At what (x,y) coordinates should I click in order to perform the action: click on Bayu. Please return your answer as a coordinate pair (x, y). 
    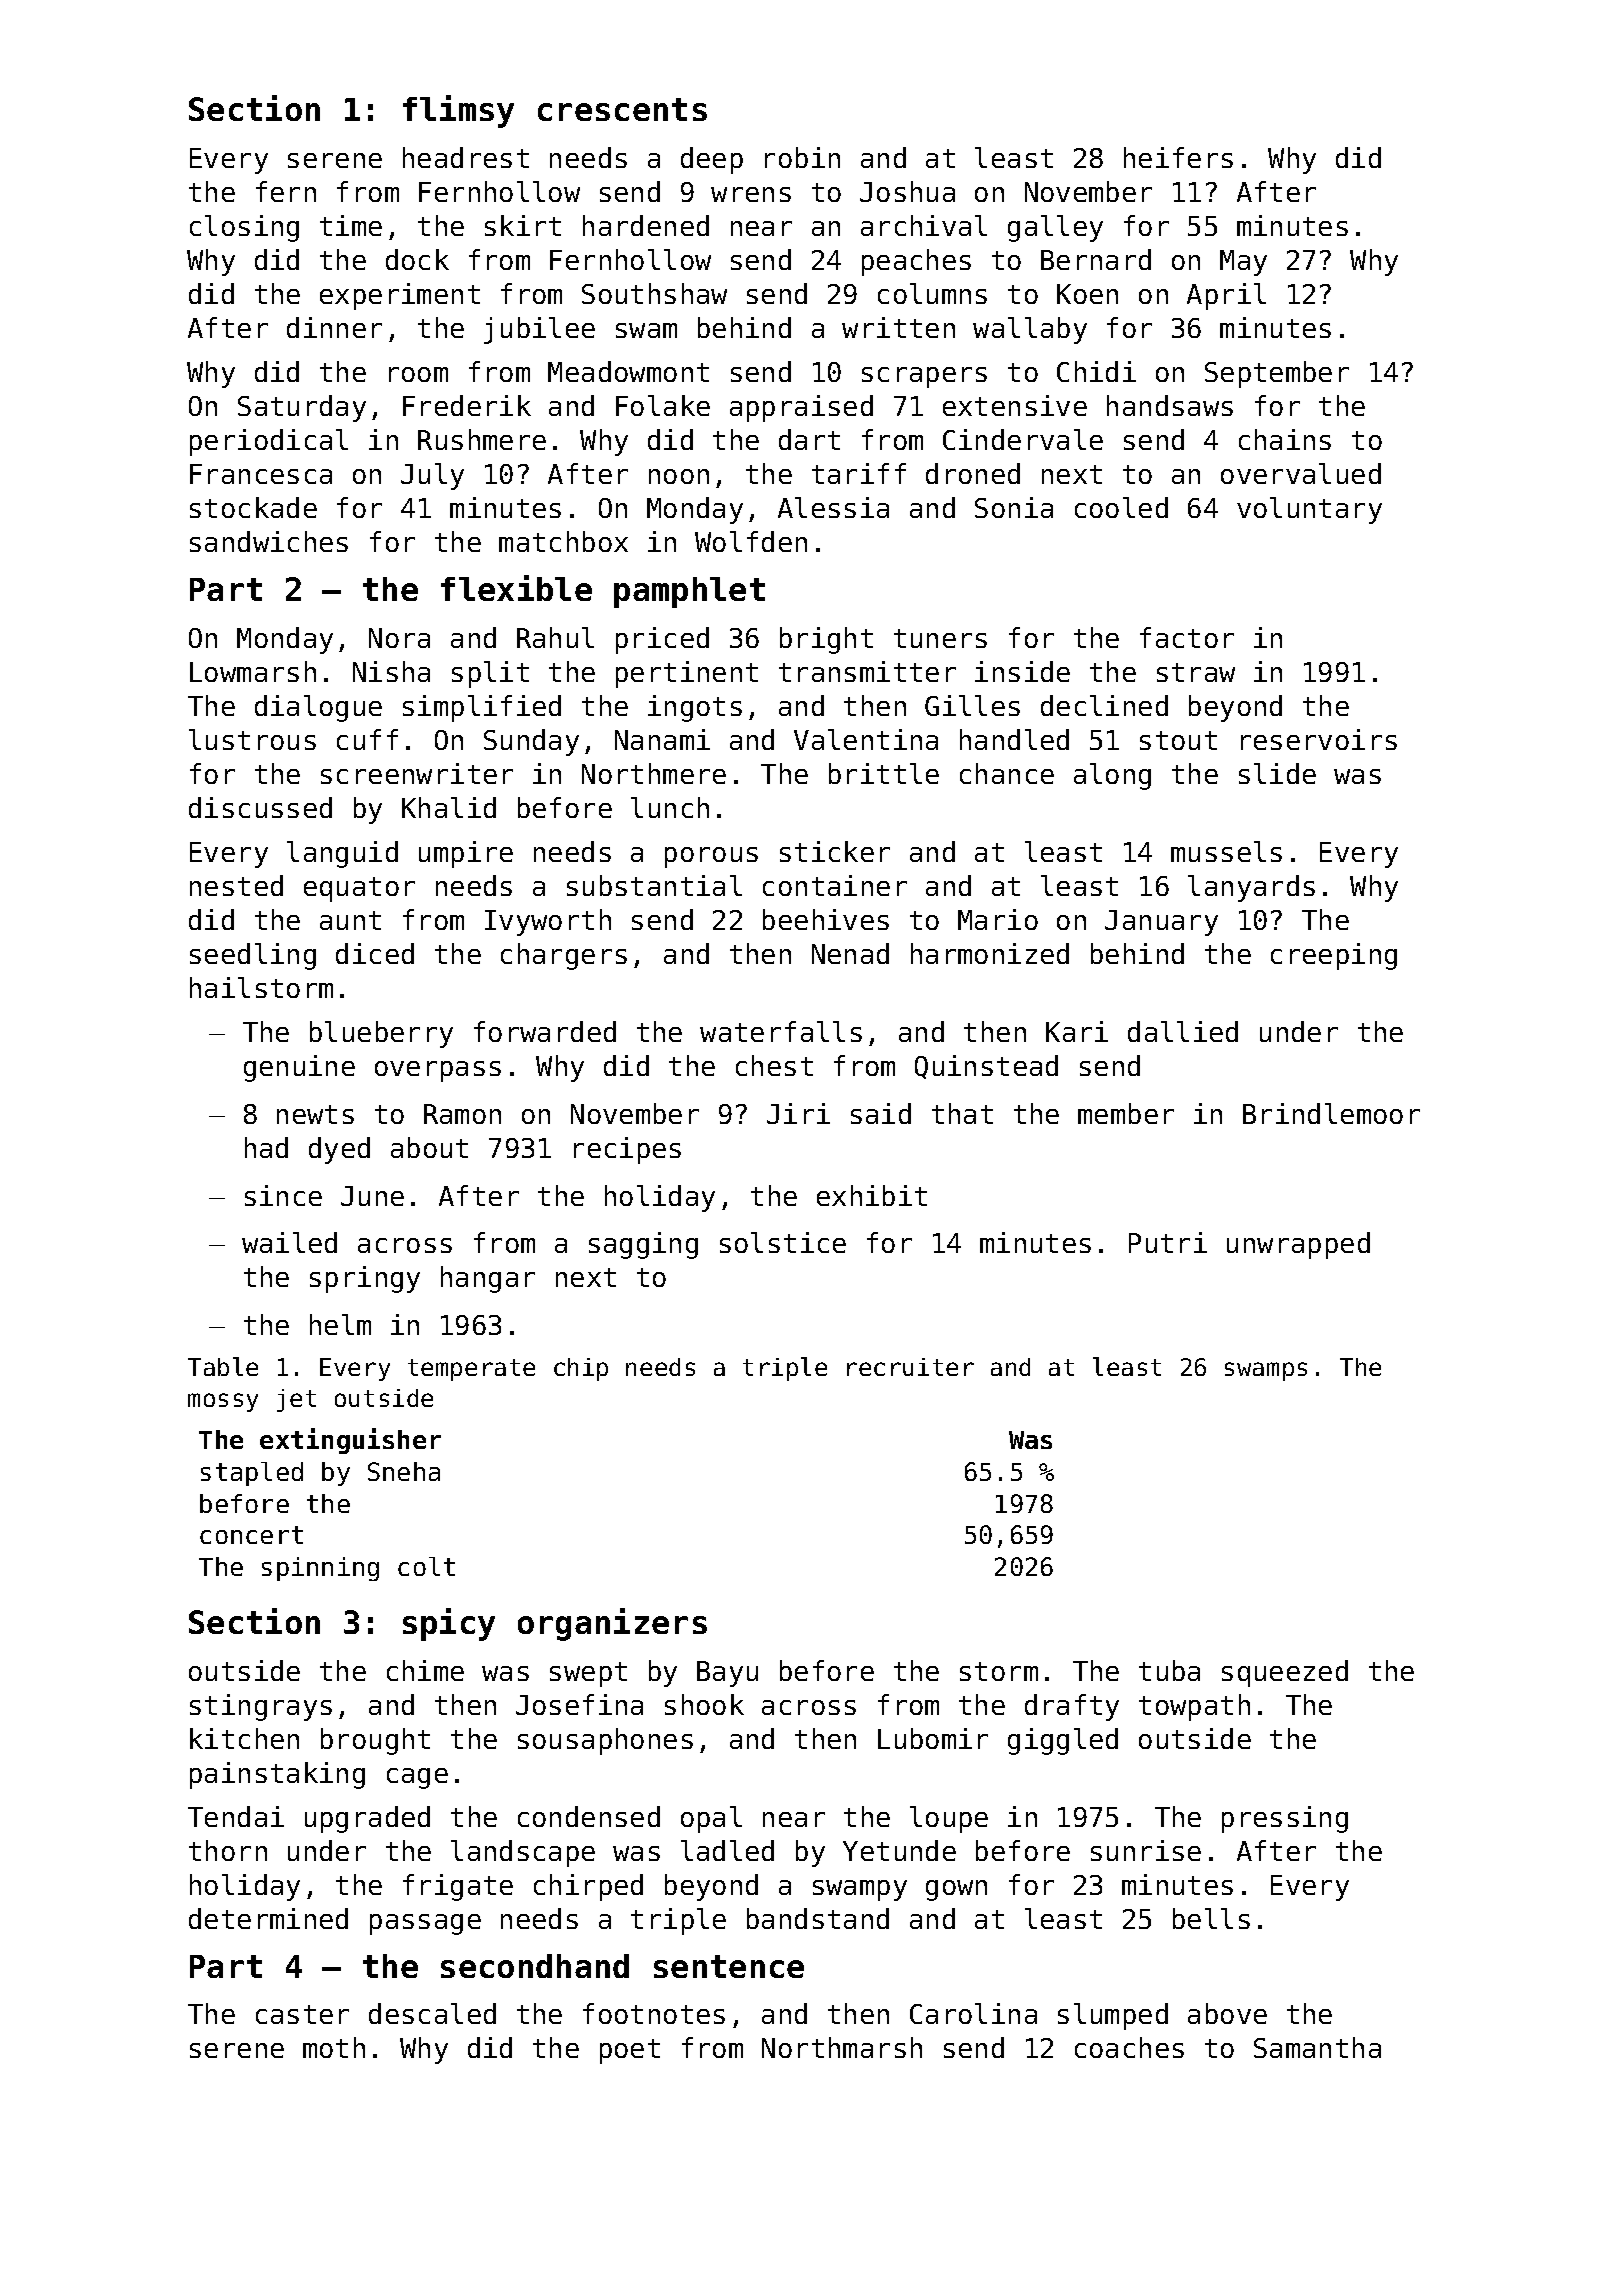
    Looking at the image, I should click on (727, 1674).
